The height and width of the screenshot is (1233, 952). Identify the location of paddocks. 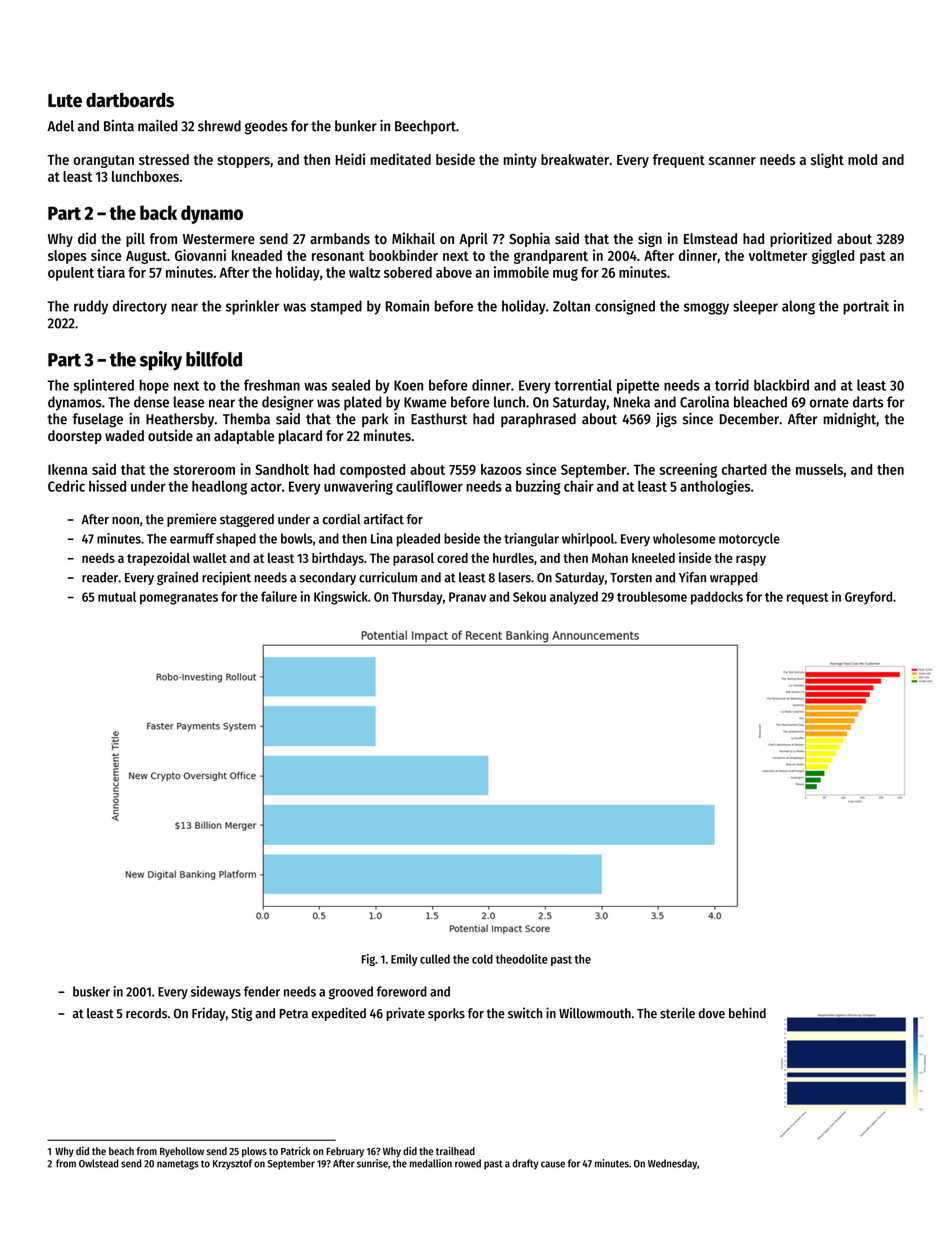
(717, 598).
